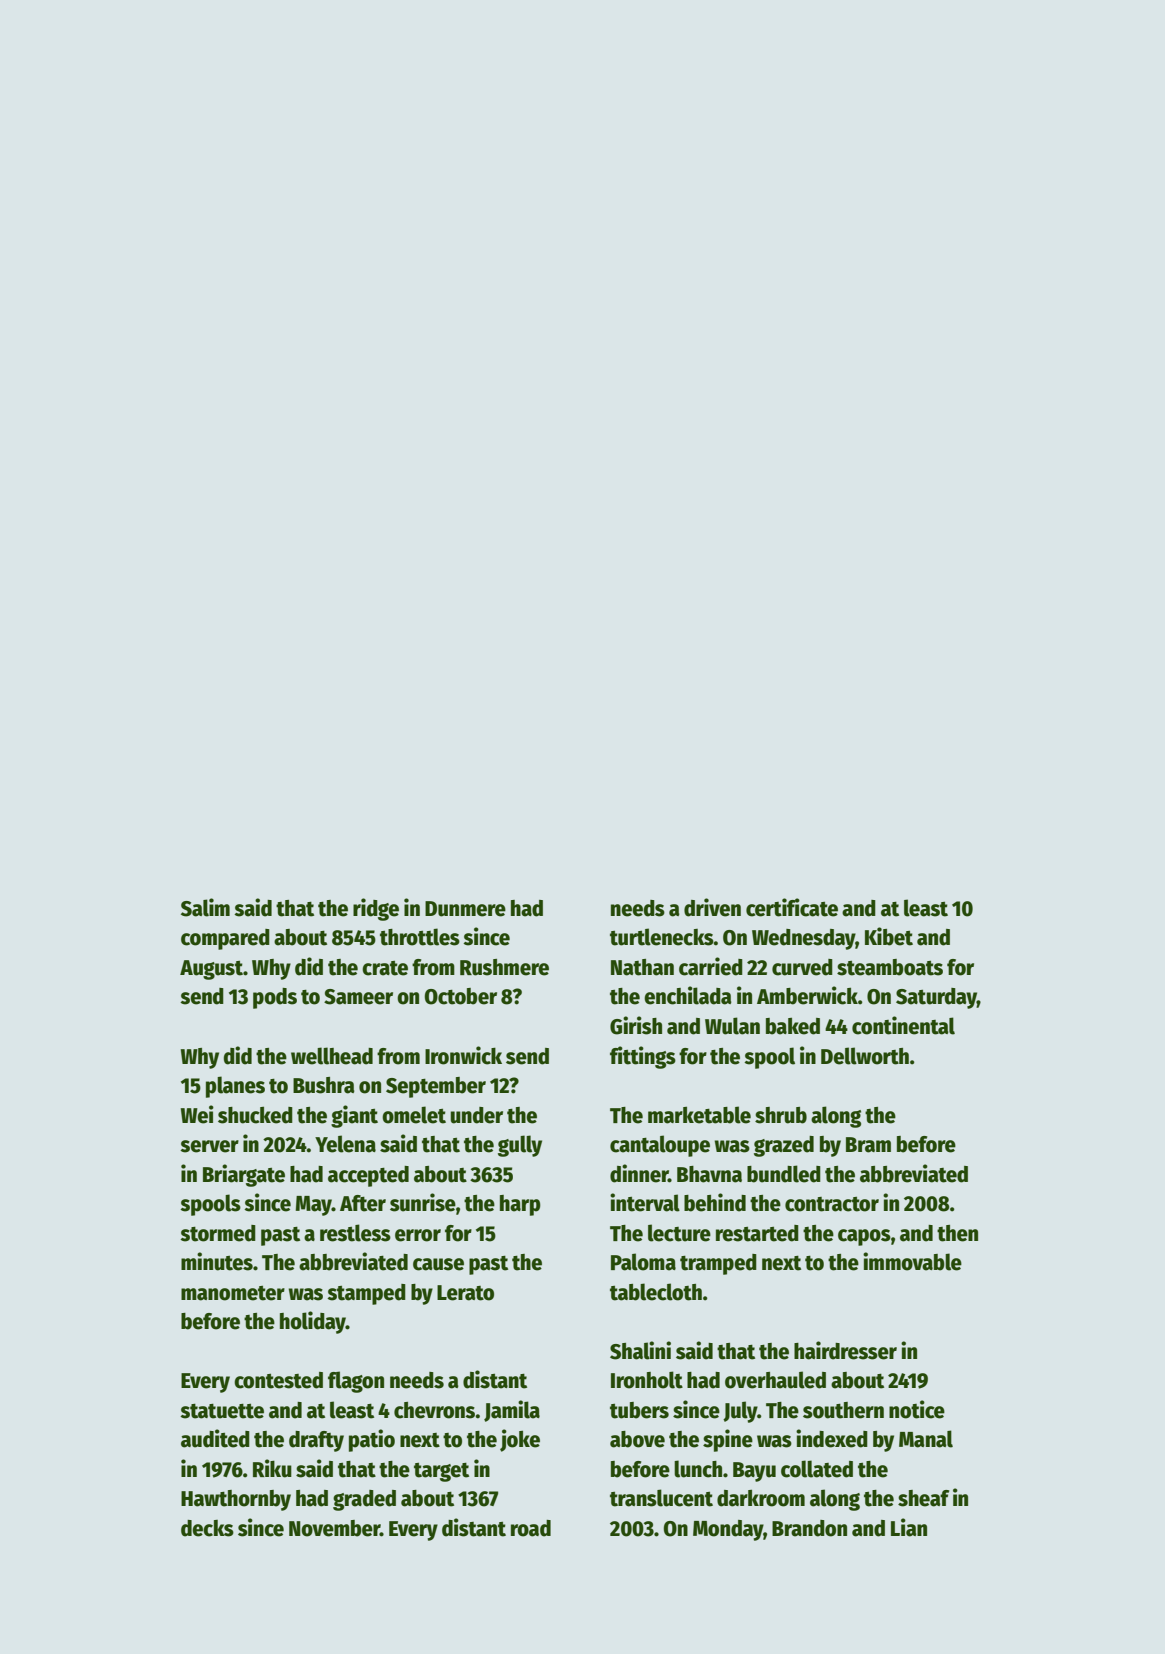 This screenshot has width=1165, height=1654. I want to click on flagon, so click(356, 1382).
